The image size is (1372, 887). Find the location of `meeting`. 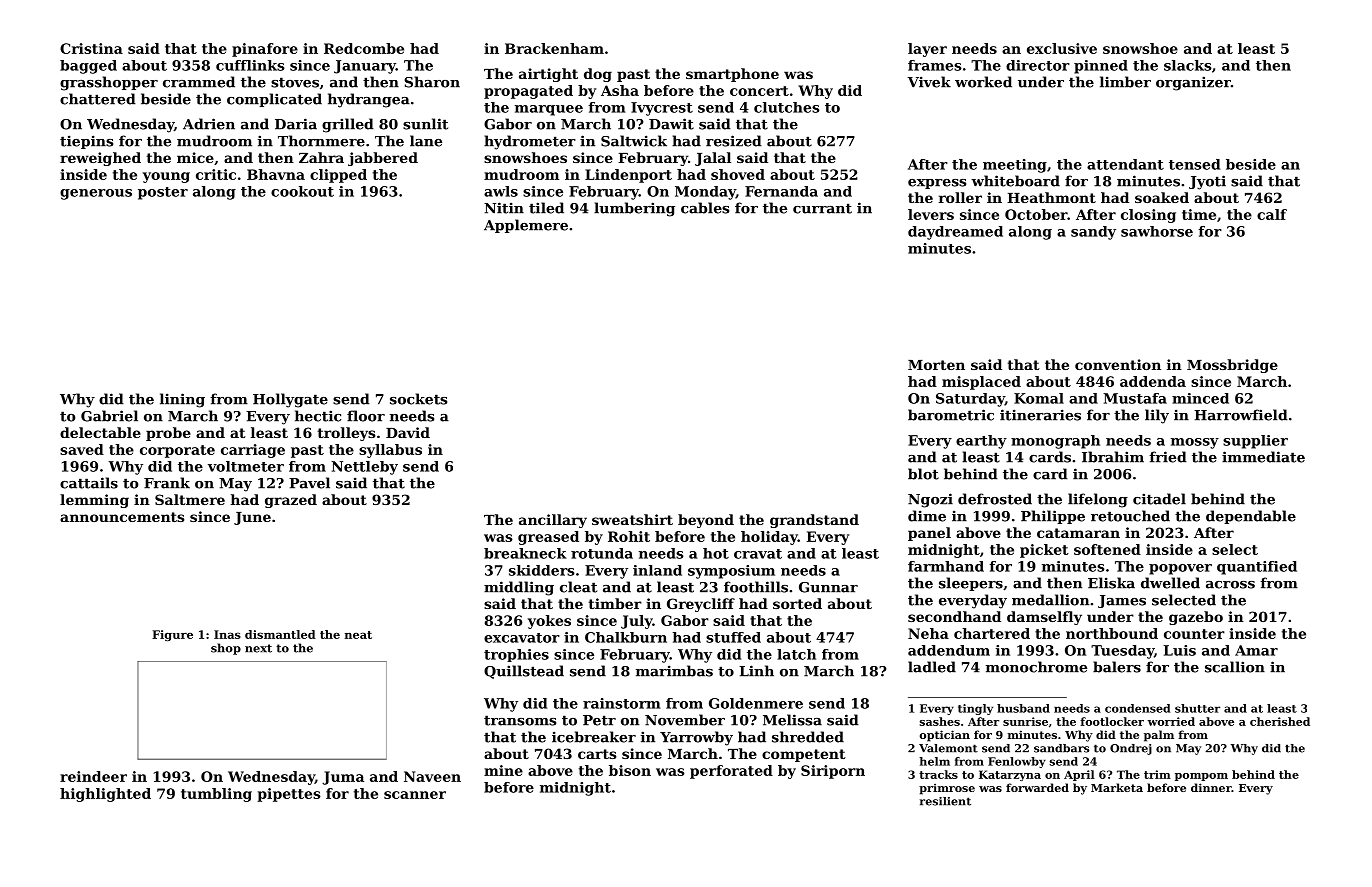

meeting is located at coordinates (1015, 166).
